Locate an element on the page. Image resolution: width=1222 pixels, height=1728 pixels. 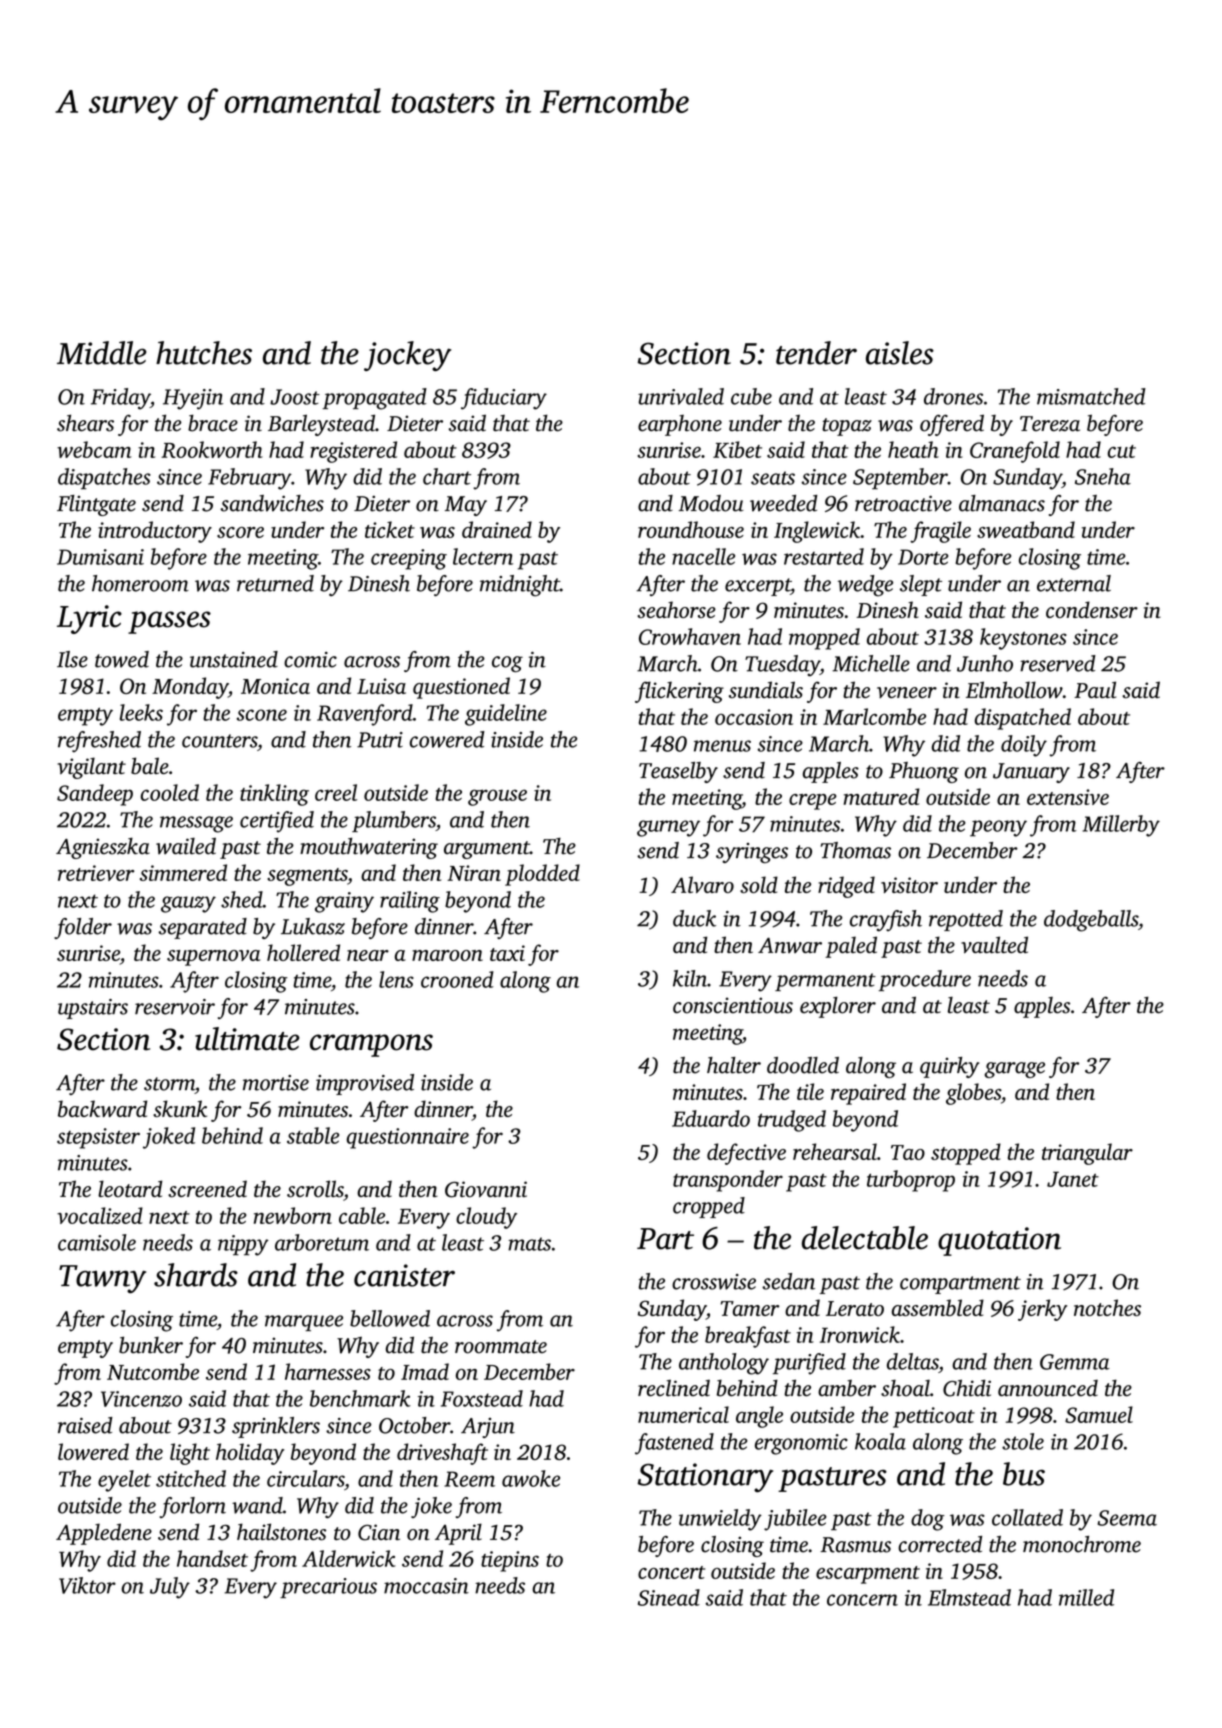
storm is located at coordinates (169, 1084).
